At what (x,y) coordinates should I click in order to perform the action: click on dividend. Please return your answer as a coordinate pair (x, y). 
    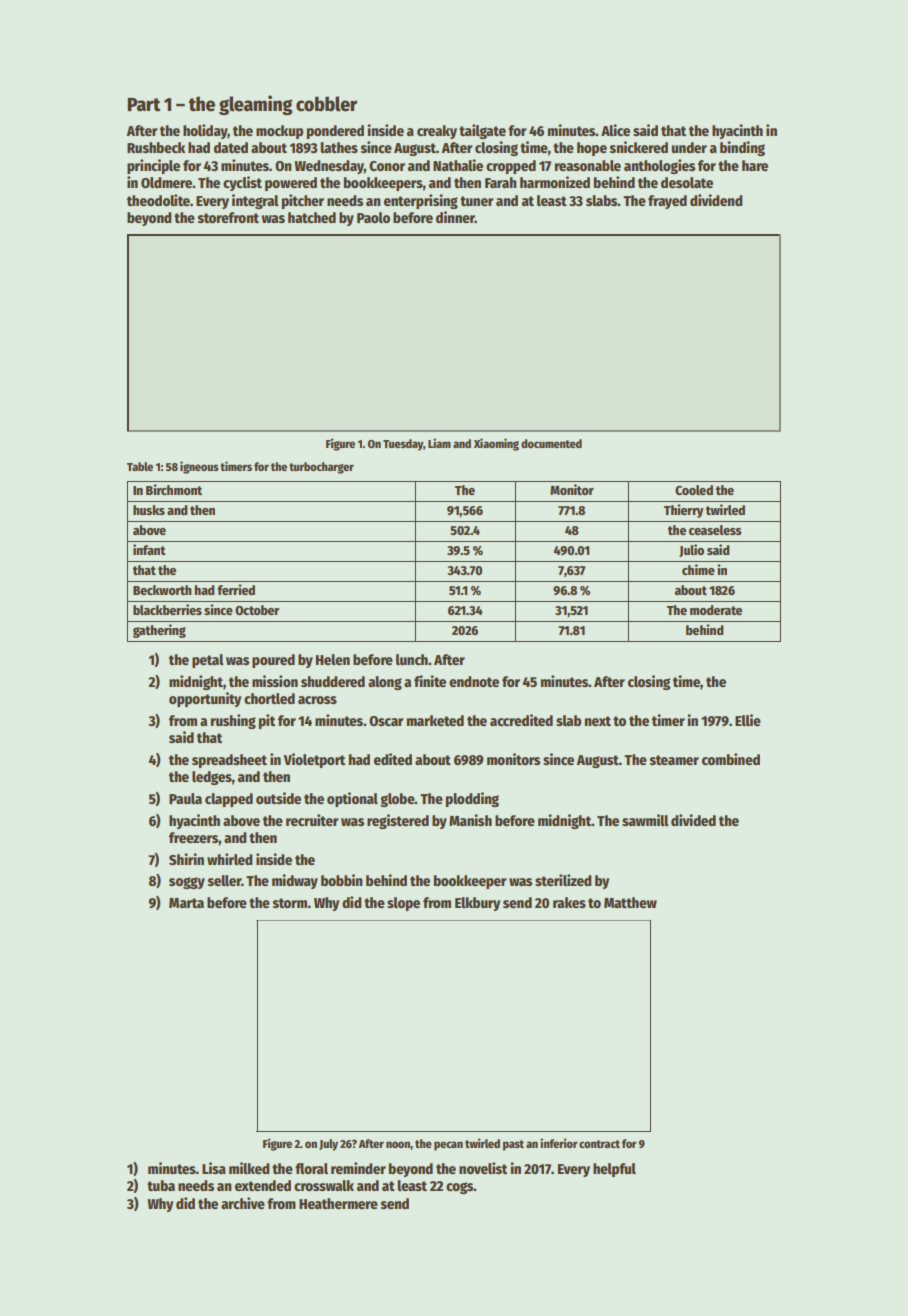
    Looking at the image, I should click on (716, 200).
